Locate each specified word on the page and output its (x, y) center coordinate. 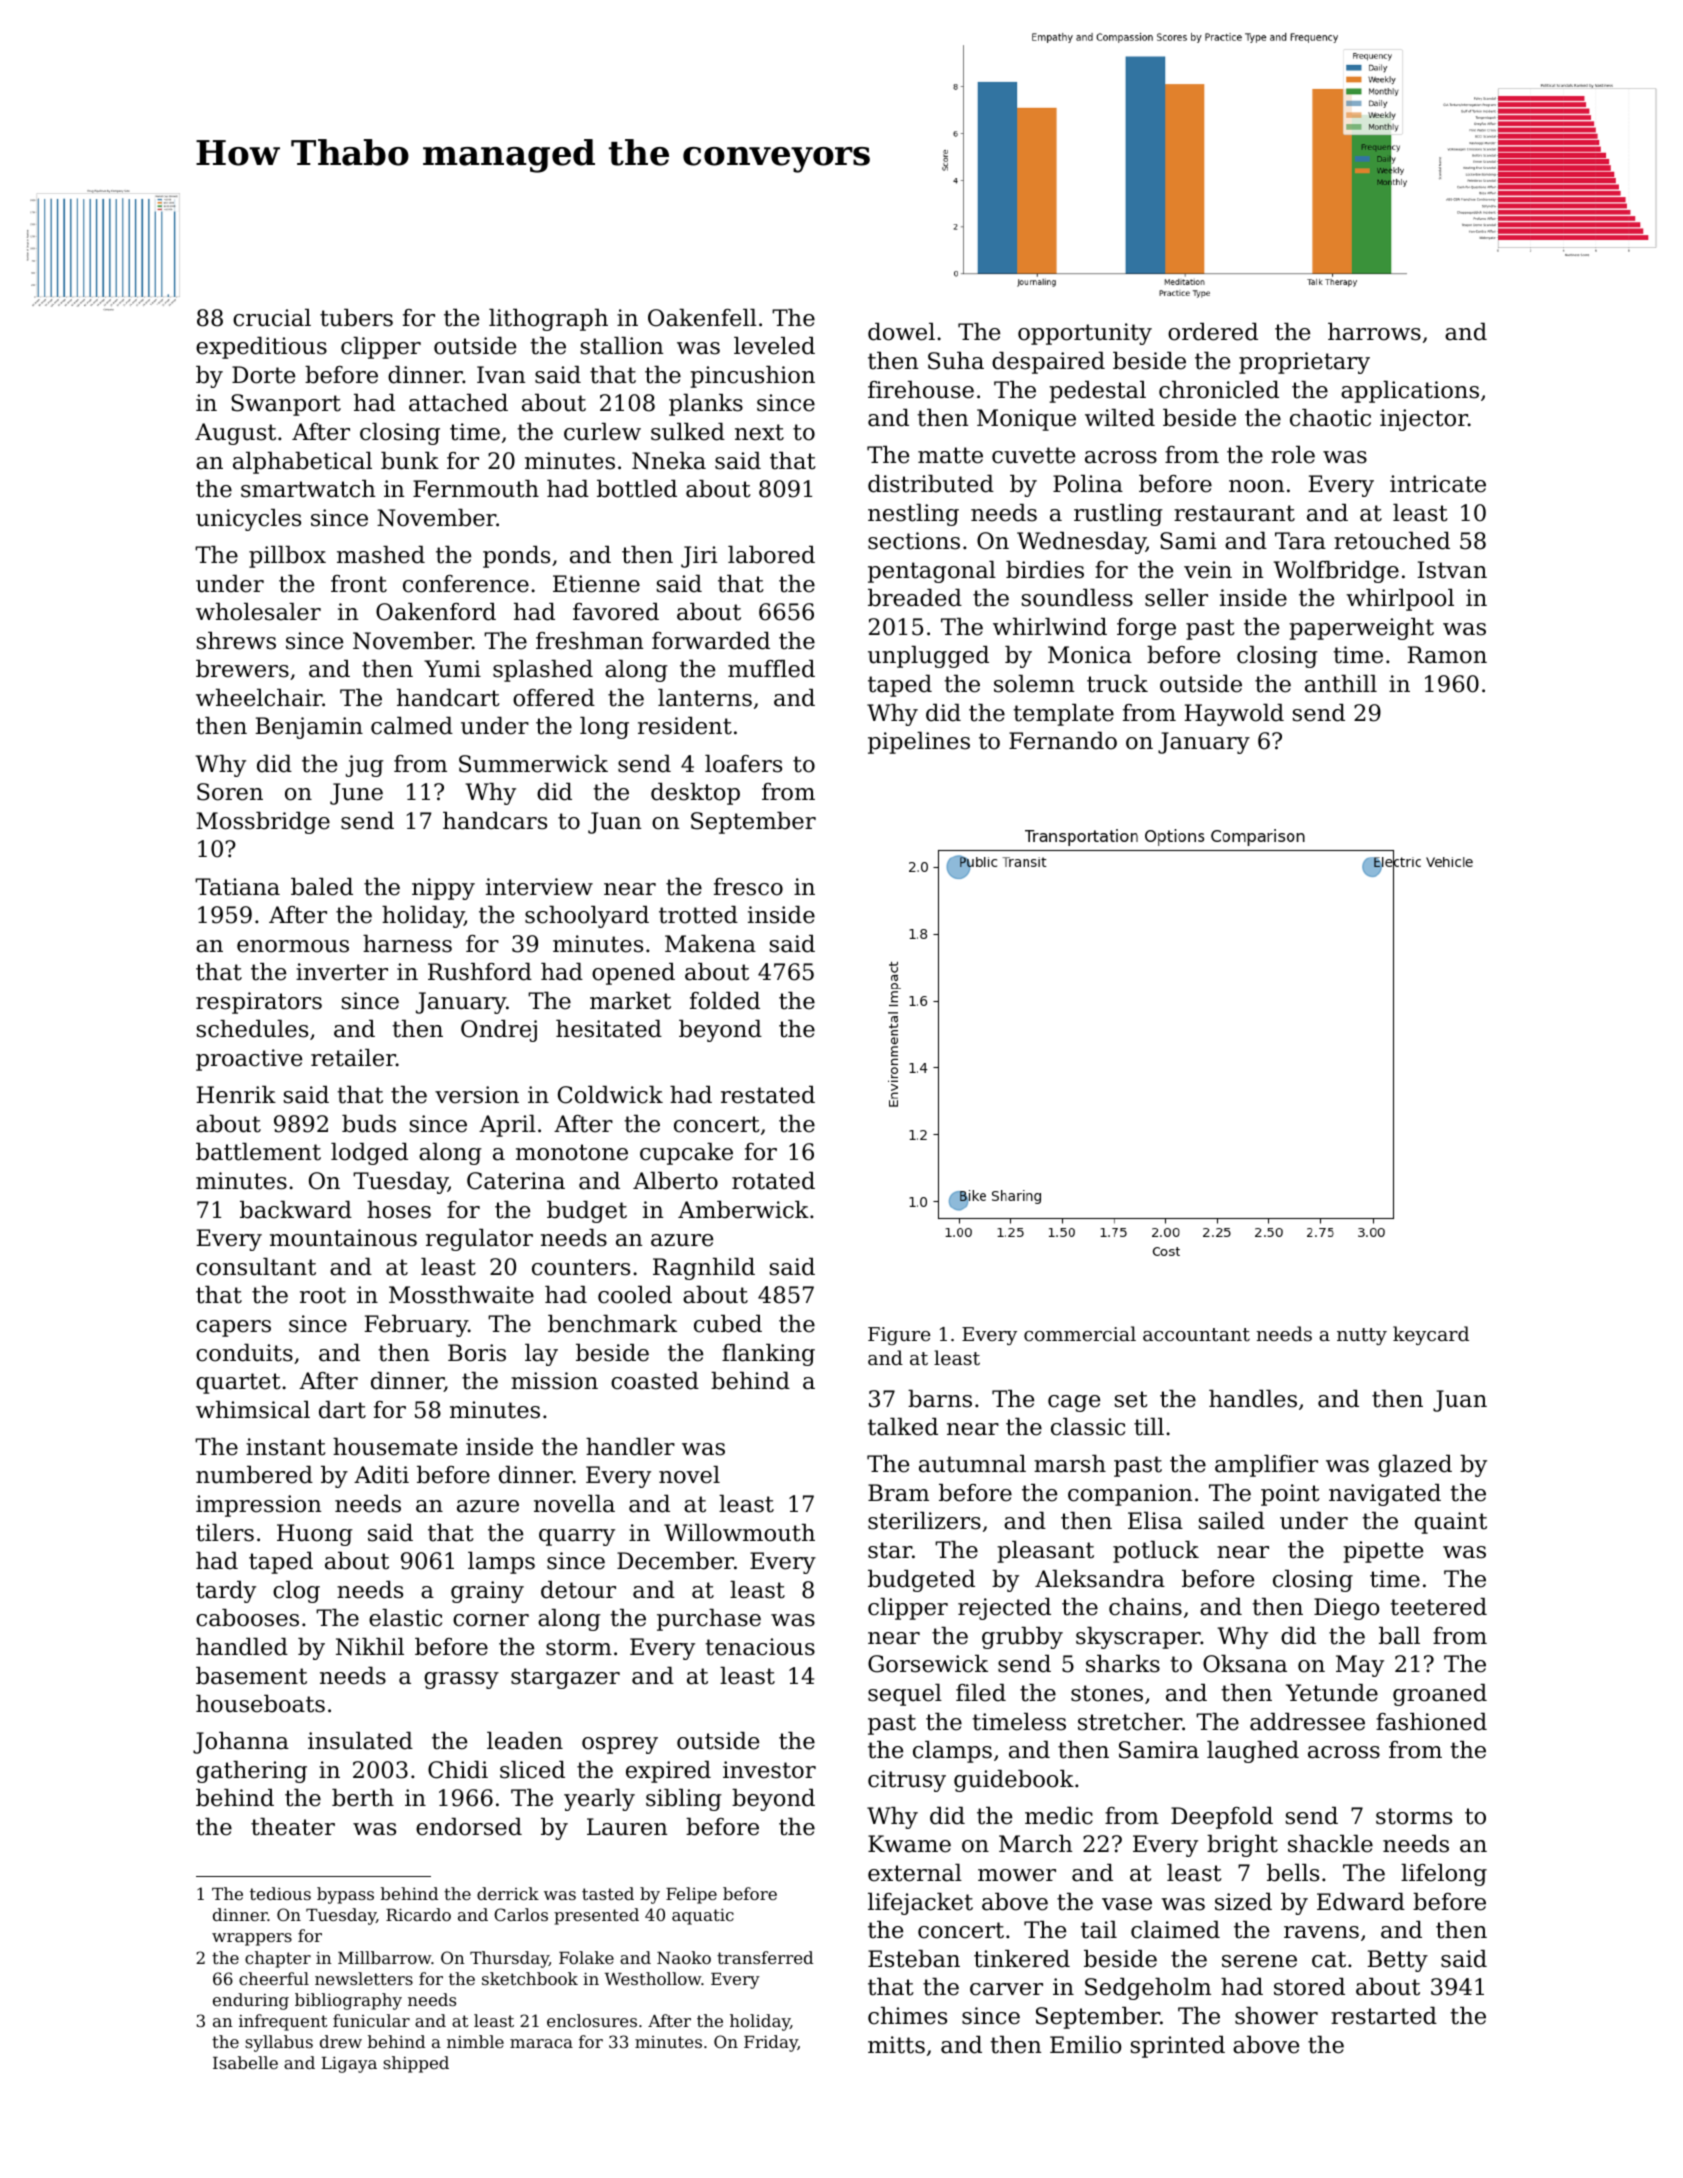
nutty (1362, 1336)
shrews (236, 641)
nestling (913, 515)
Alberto (675, 1181)
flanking (768, 1355)
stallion (622, 346)
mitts (896, 2045)
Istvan (1452, 570)
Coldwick (610, 1095)
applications (1410, 392)
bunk (410, 461)
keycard (1431, 1335)
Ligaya (349, 2064)
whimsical (253, 1410)
